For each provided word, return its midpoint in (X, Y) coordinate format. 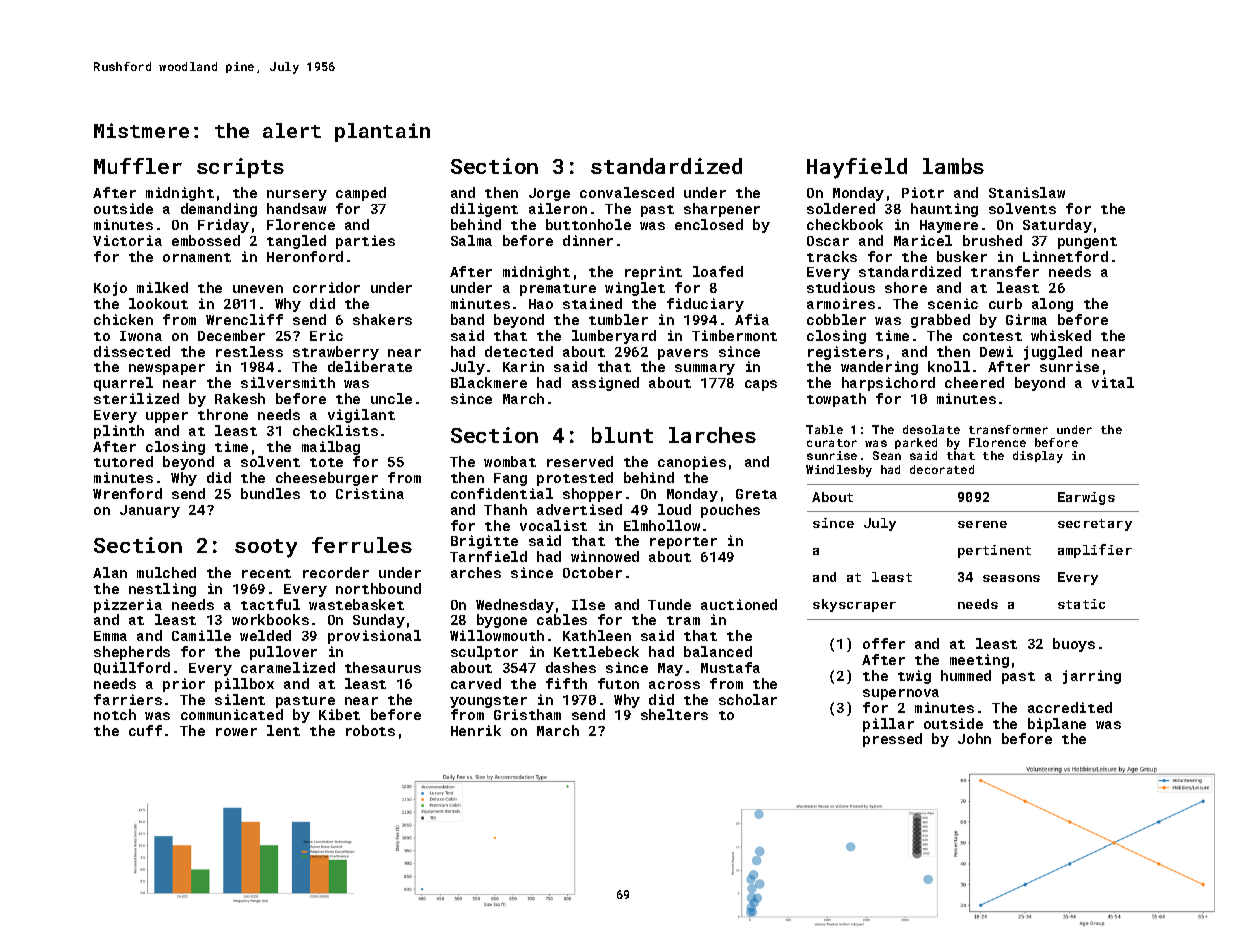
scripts (240, 168)
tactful (270, 604)
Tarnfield (488, 556)
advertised (579, 509)
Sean (887, 455)
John (974, 738)
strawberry (336, 353)
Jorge (549, 194)
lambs (953, 166)
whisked (1061, 335)
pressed (892, 740)
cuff (145, 730)
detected (519, 351)
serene (982, 524)
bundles (270, 493)
